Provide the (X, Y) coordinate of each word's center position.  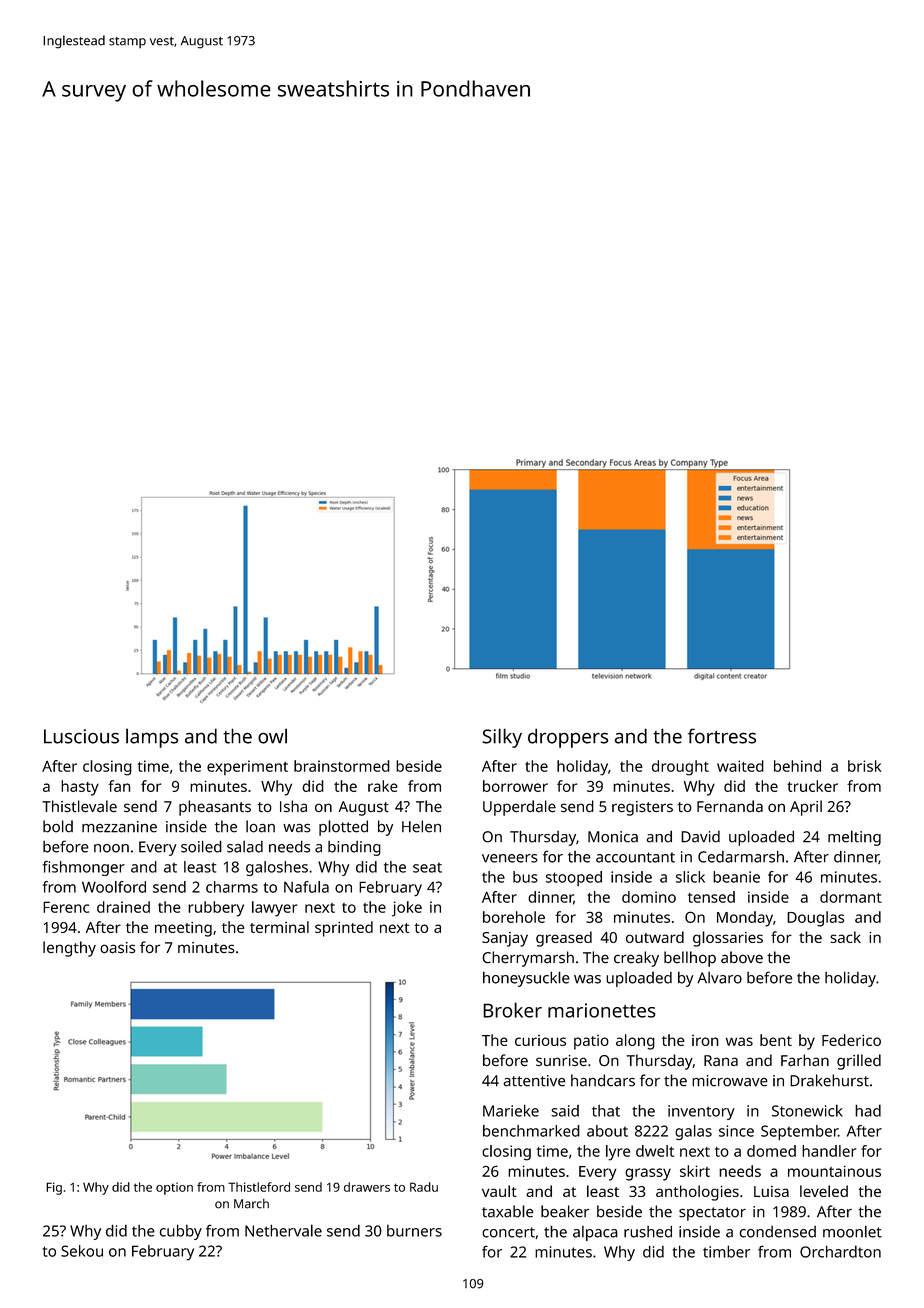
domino (649, 897)
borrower (515, 786)
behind (797, 766)
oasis (117, 948)
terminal (279, 927)
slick (690, 877)
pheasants (215, 808)
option (174, 1188)
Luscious (81, 736)
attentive (534, 1081)
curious (540, 1040)
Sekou (82, 1251)
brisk (864, 766)
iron (705, 1040)
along (635, 1042)
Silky (502, 738)
